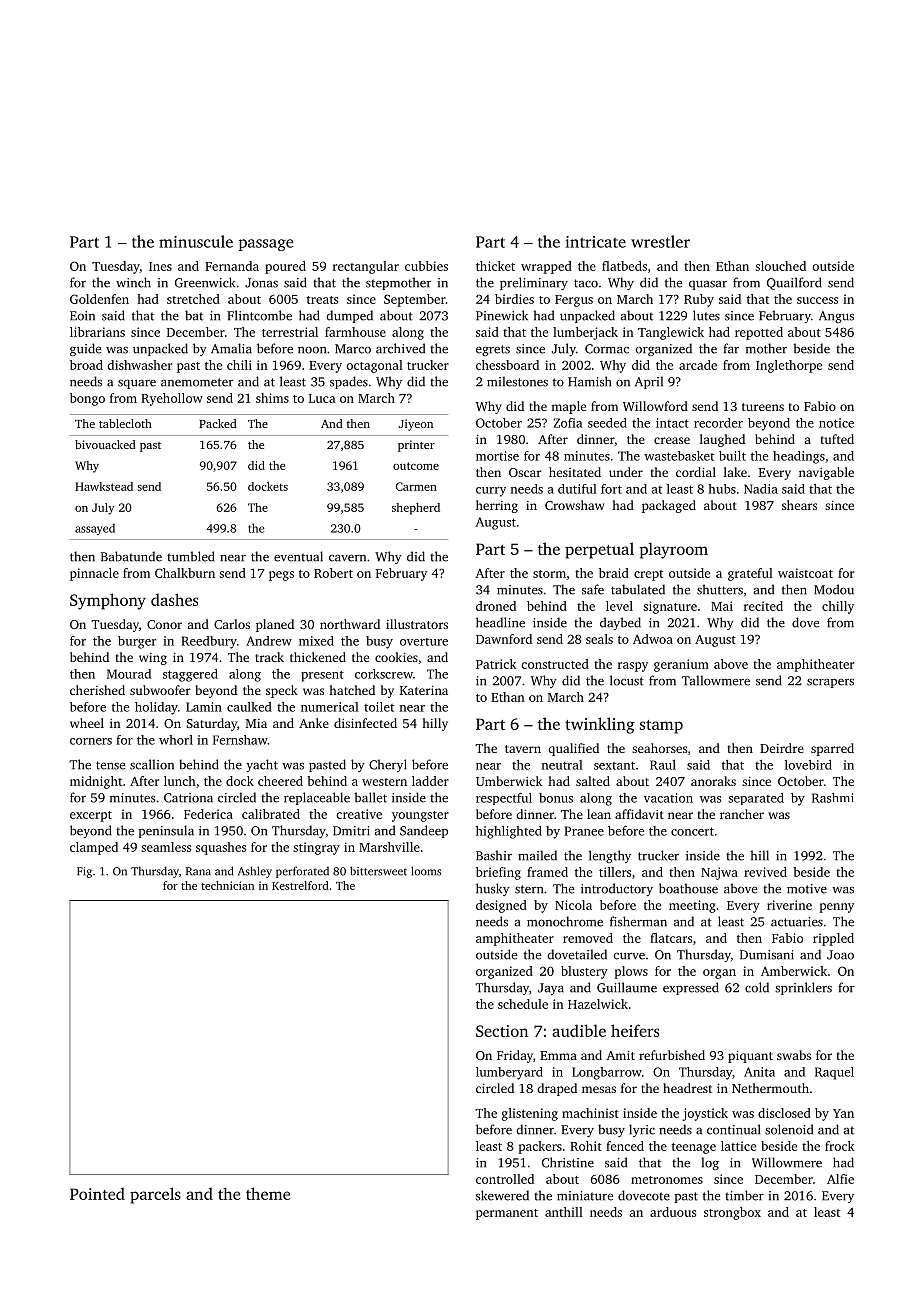  Describe the element at coordinates (196, 241) in the screenshot. I see `minuscule` at that location.
